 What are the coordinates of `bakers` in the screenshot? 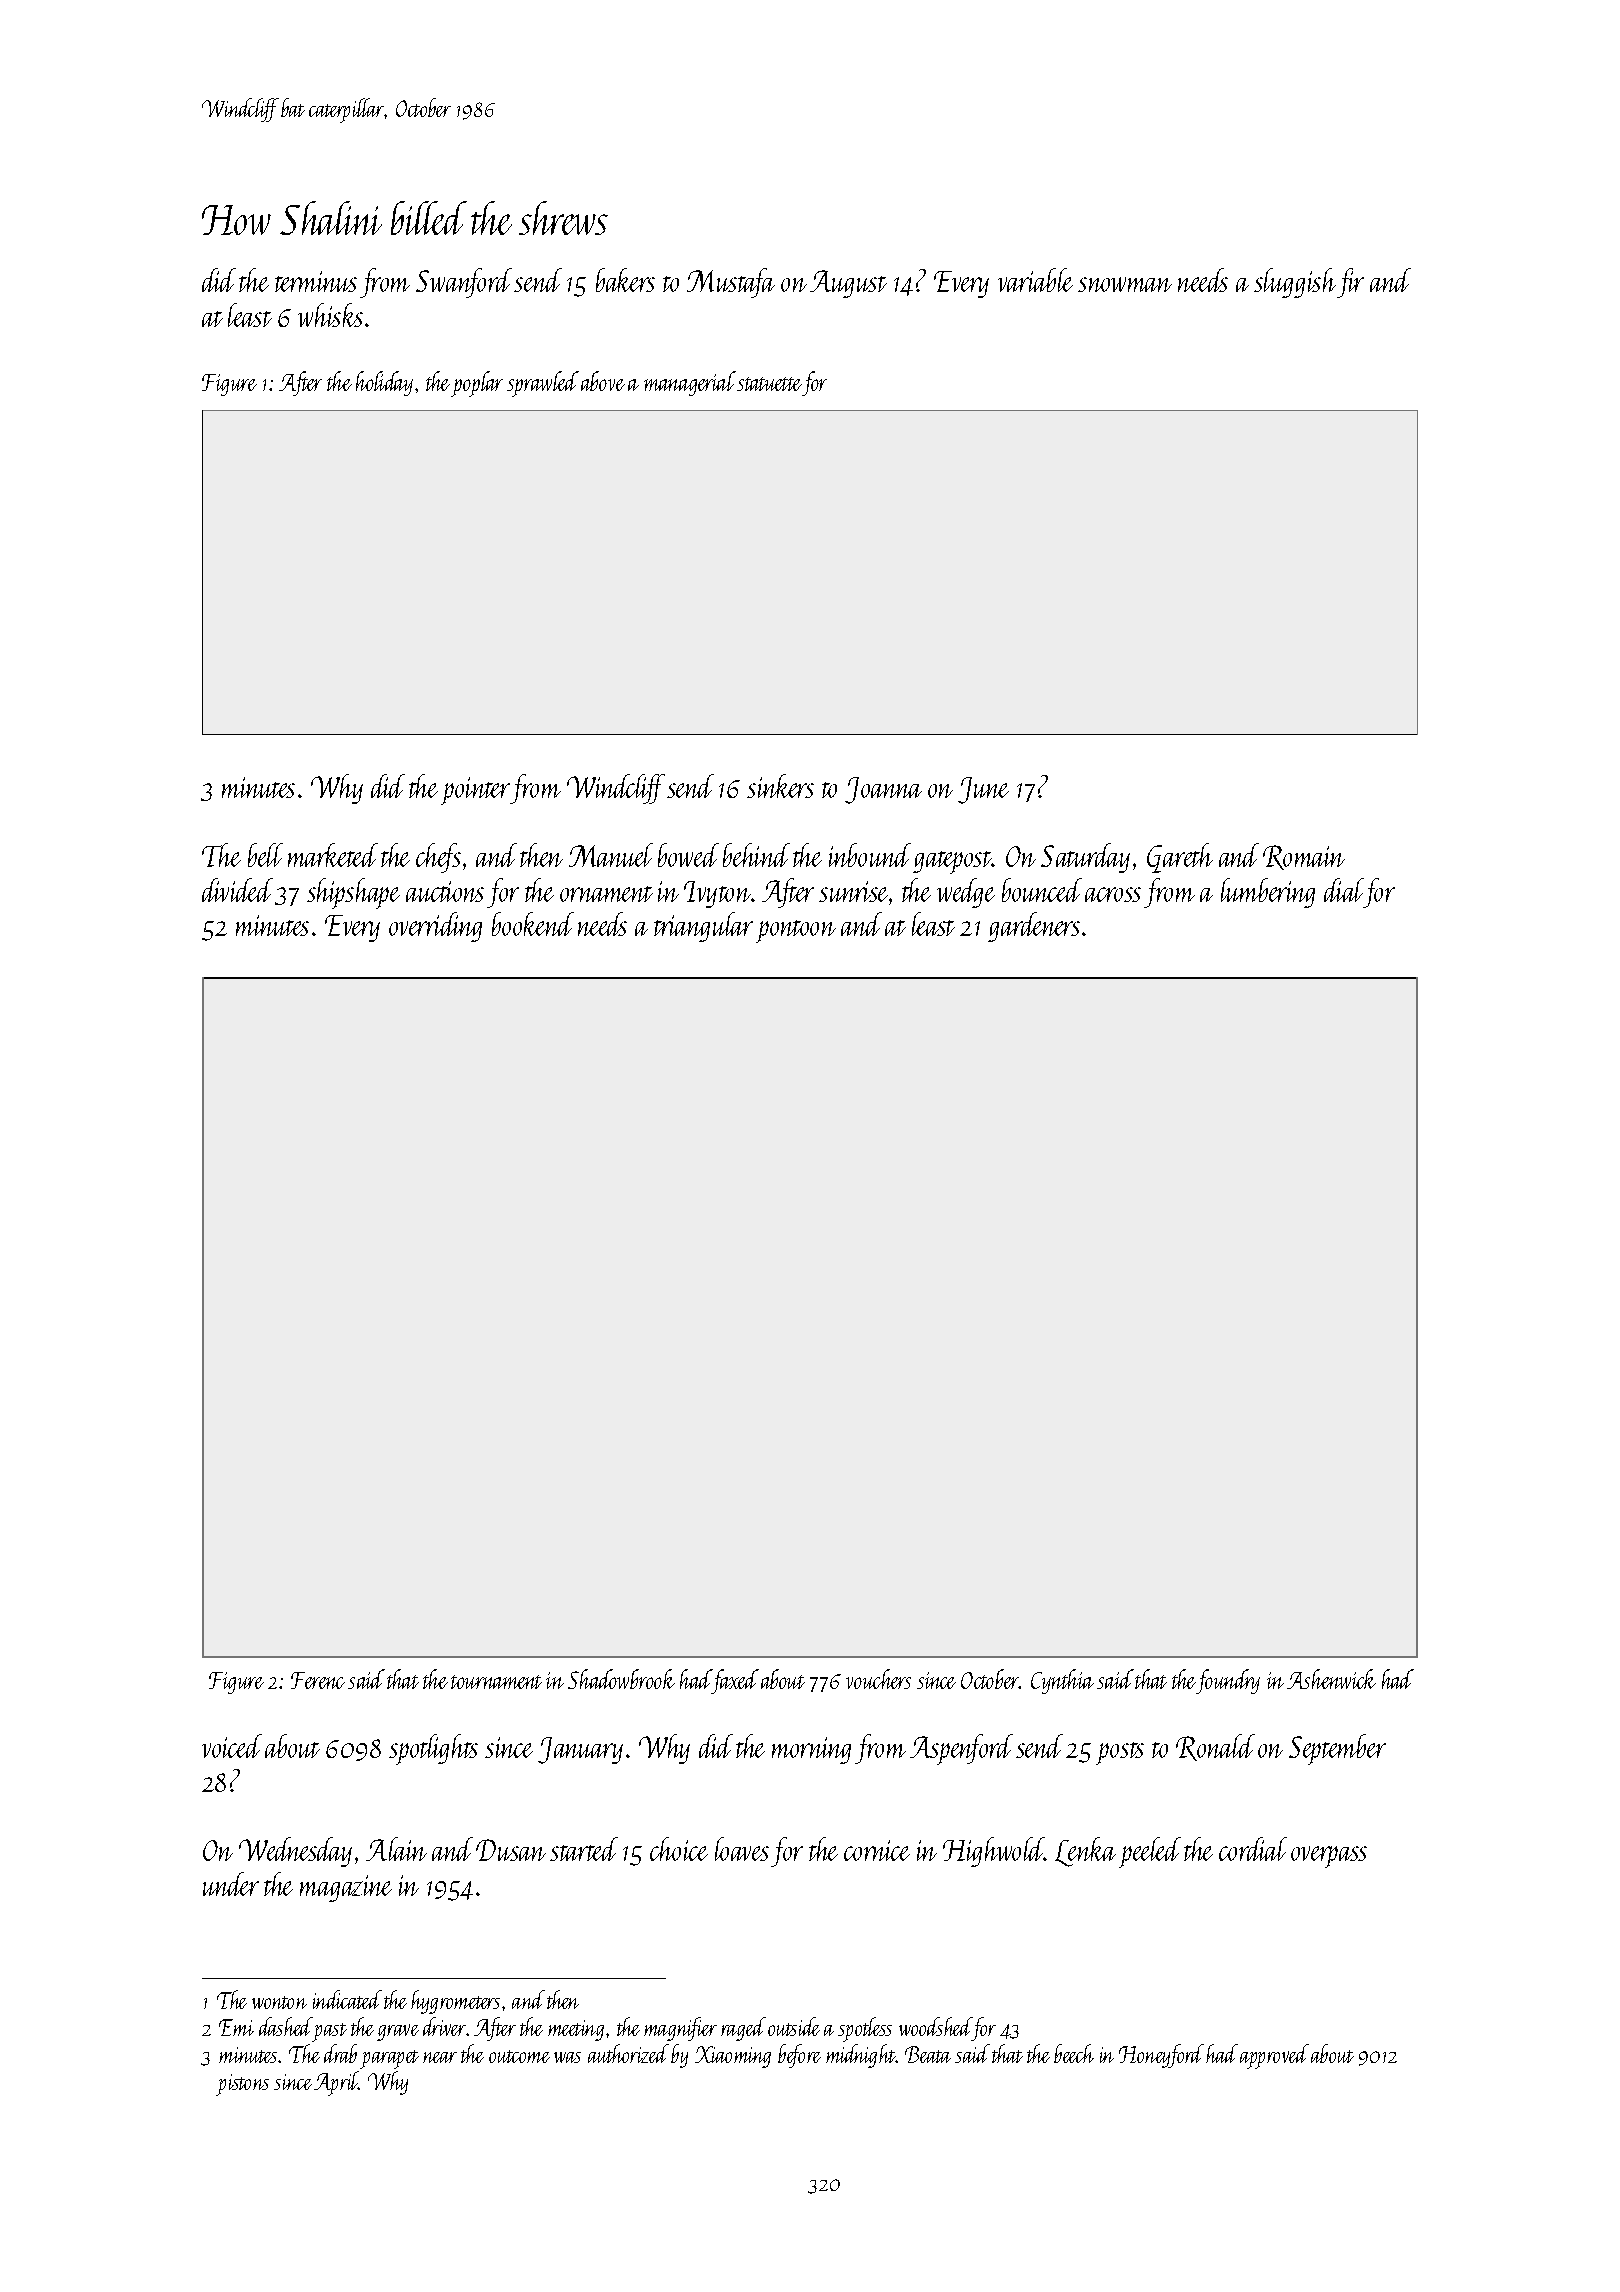 It's located at (625, 280).
